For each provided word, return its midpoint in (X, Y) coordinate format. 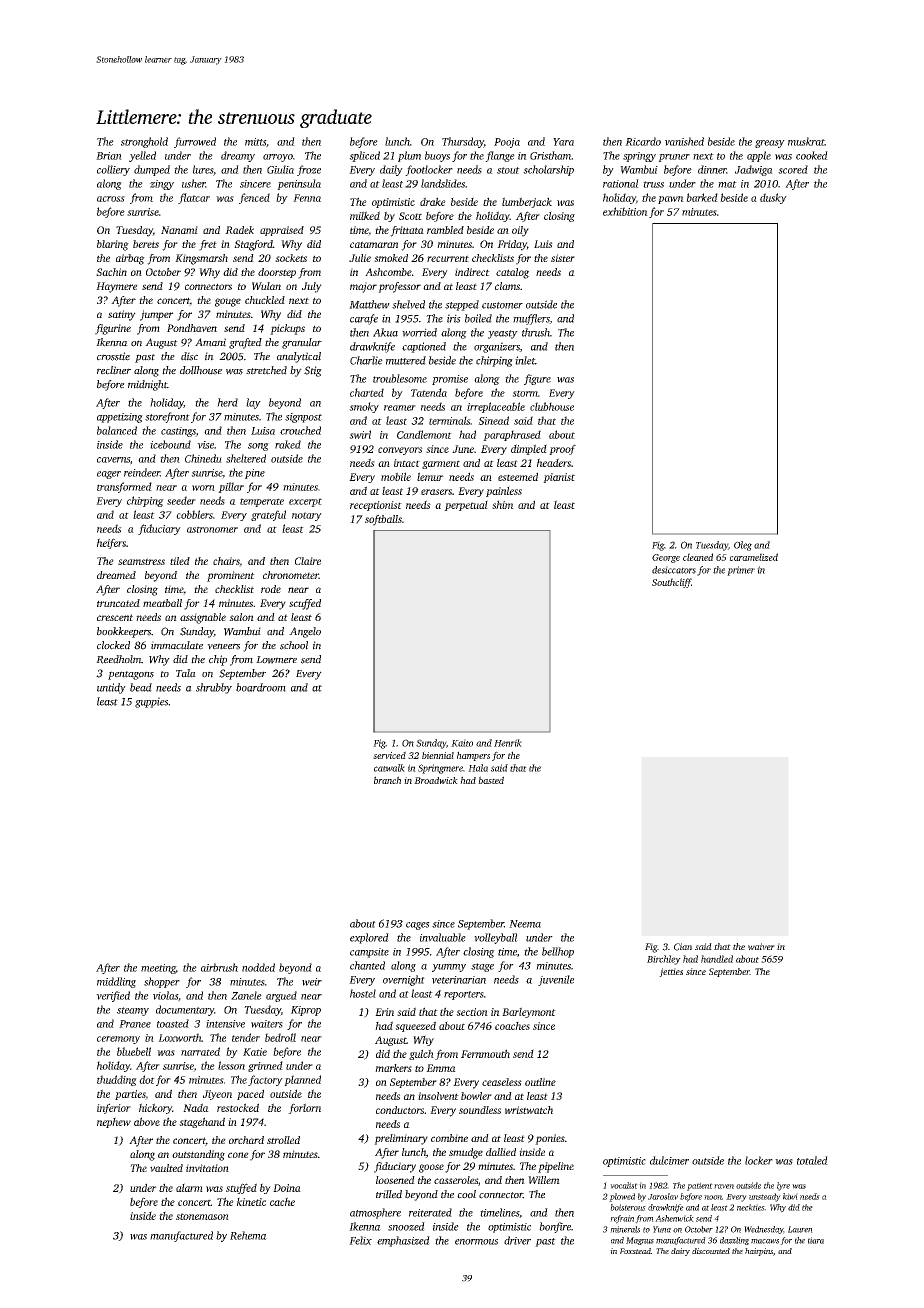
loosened (395, 1180)
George (666, 558)
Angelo (305, 632)
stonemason (202, 1216)
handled (717, 959)
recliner (114, 370)
